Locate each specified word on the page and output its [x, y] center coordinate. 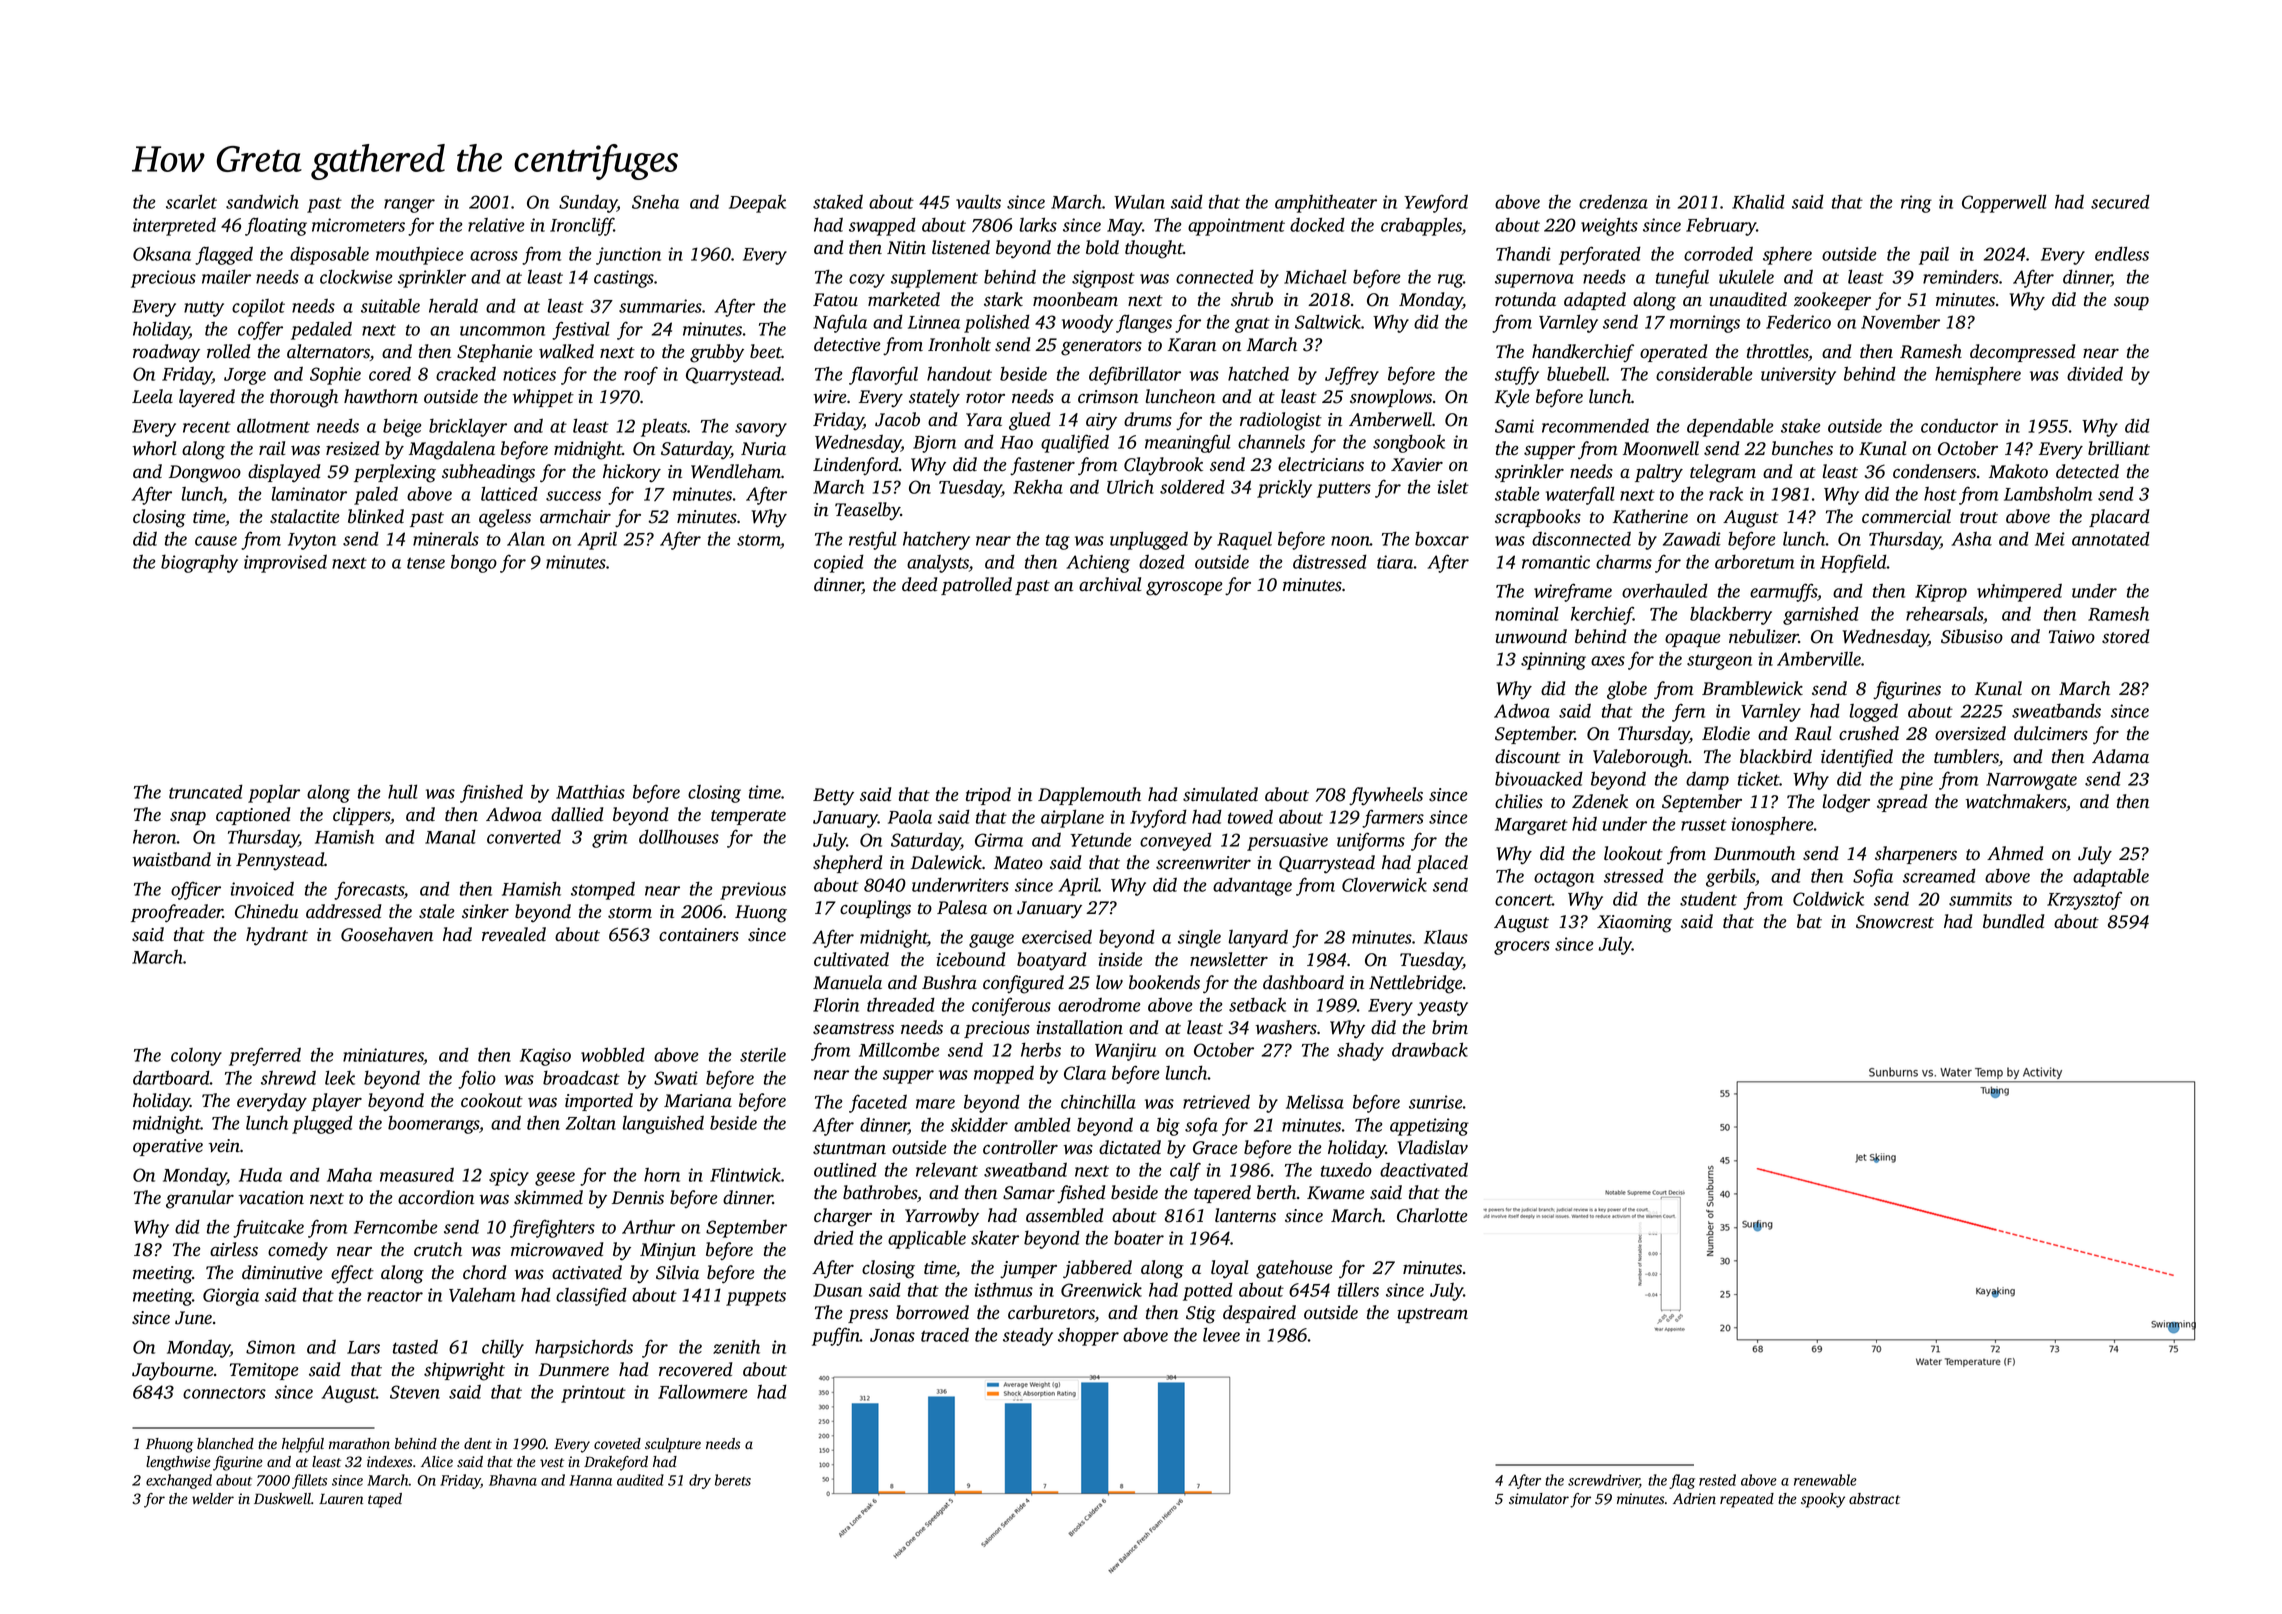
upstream [1432, 1315]
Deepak [757, 204]
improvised [285, 563]
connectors [224, 1393]
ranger [409, 206]
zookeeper [1832, 301]
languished [663, 1124]
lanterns [1245, 1215]
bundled [2014, 921]
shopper [1088, 1336]
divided [2095, 373]
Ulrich [1130, 486]
